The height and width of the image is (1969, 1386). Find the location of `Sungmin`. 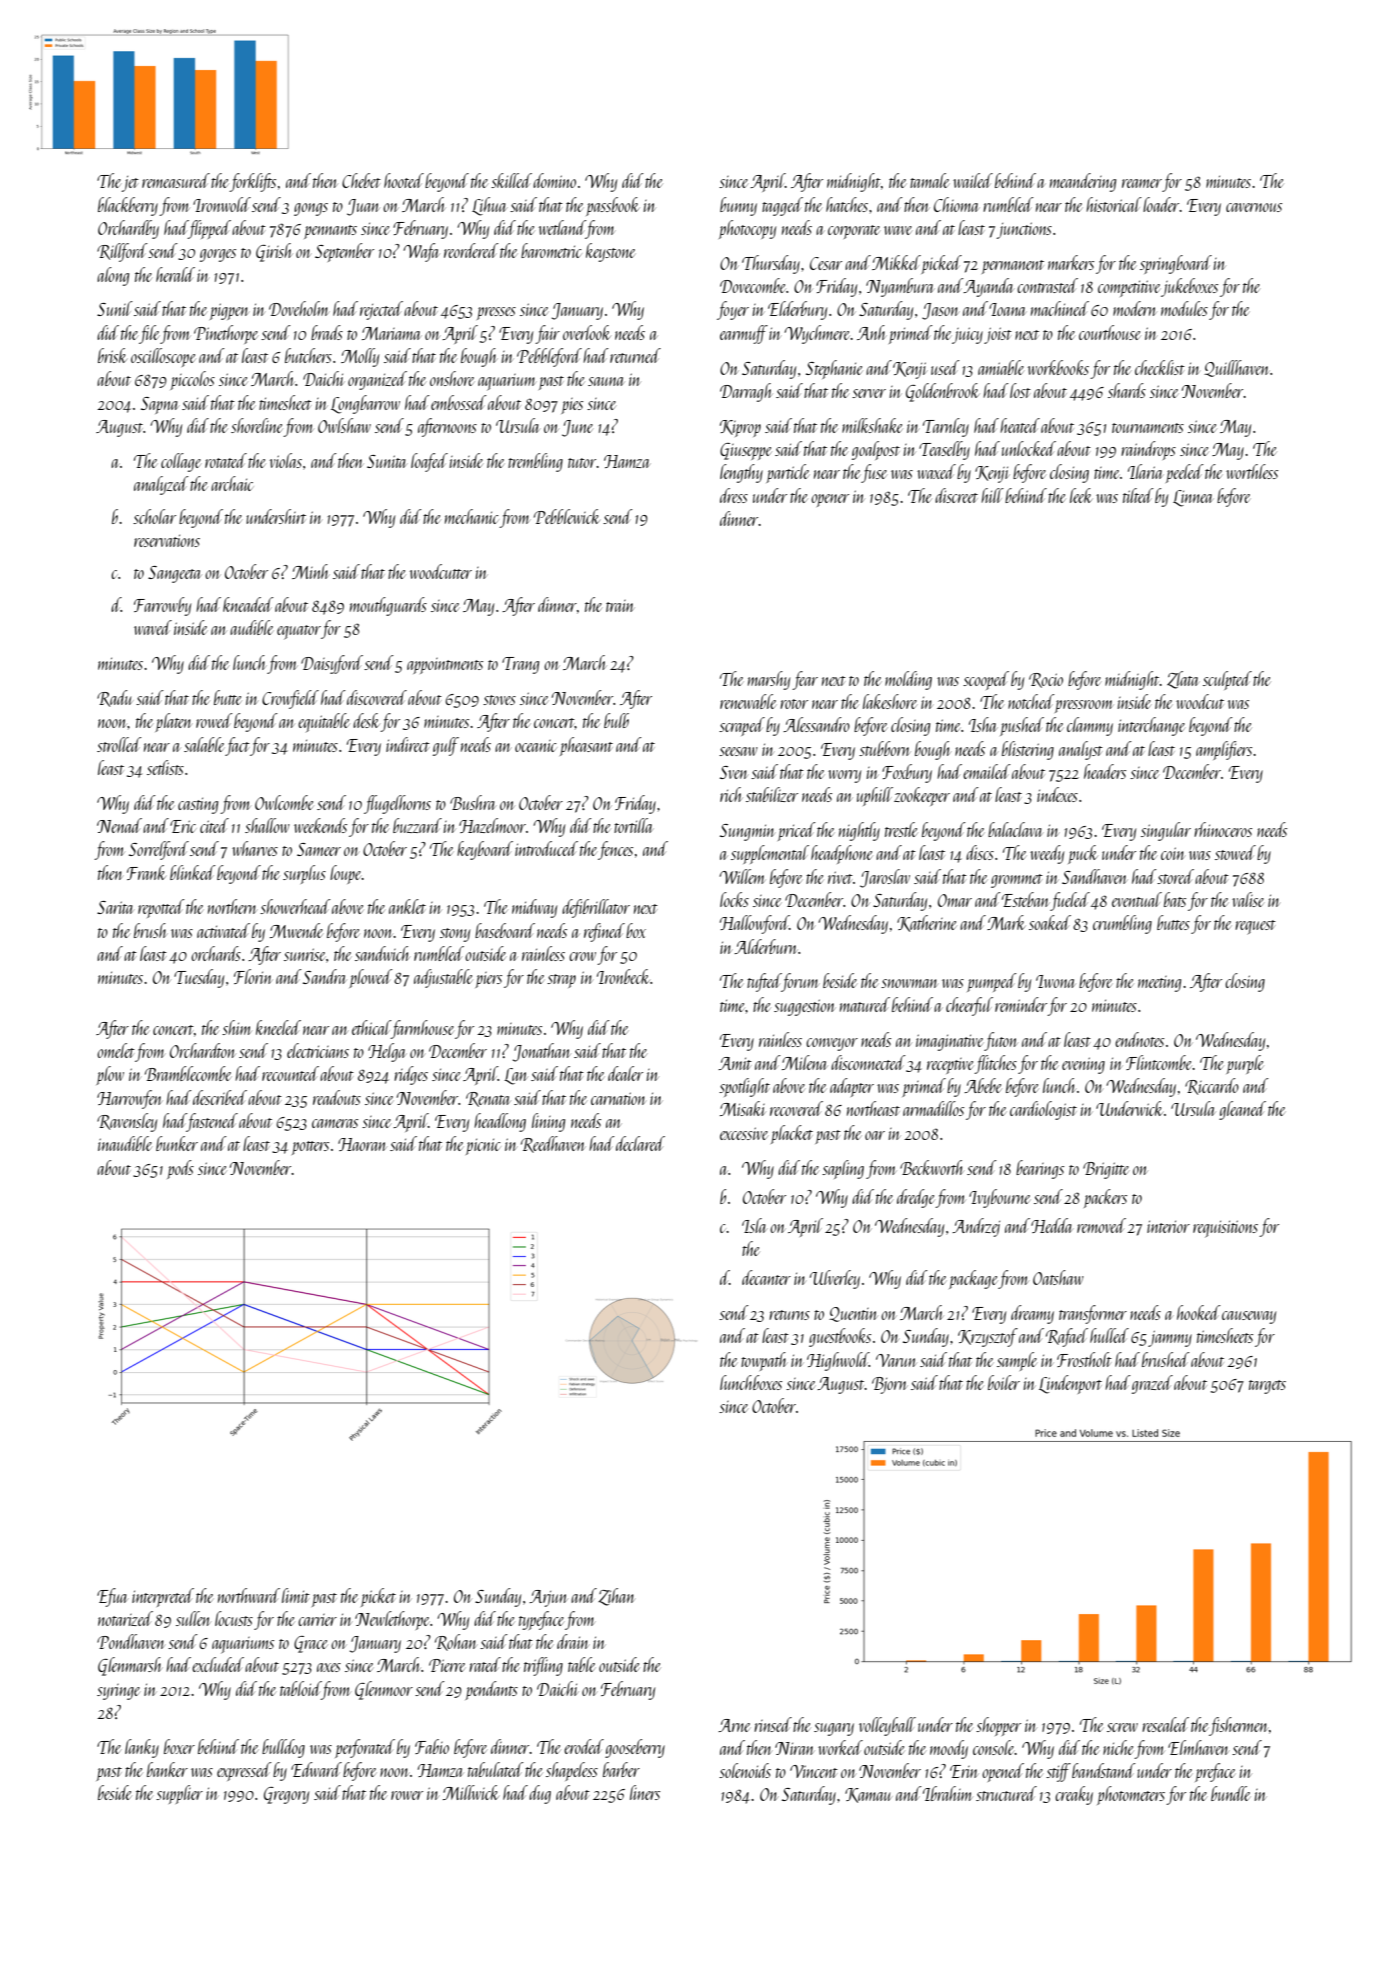

Sungmin is located at coordinates (747, 832).
